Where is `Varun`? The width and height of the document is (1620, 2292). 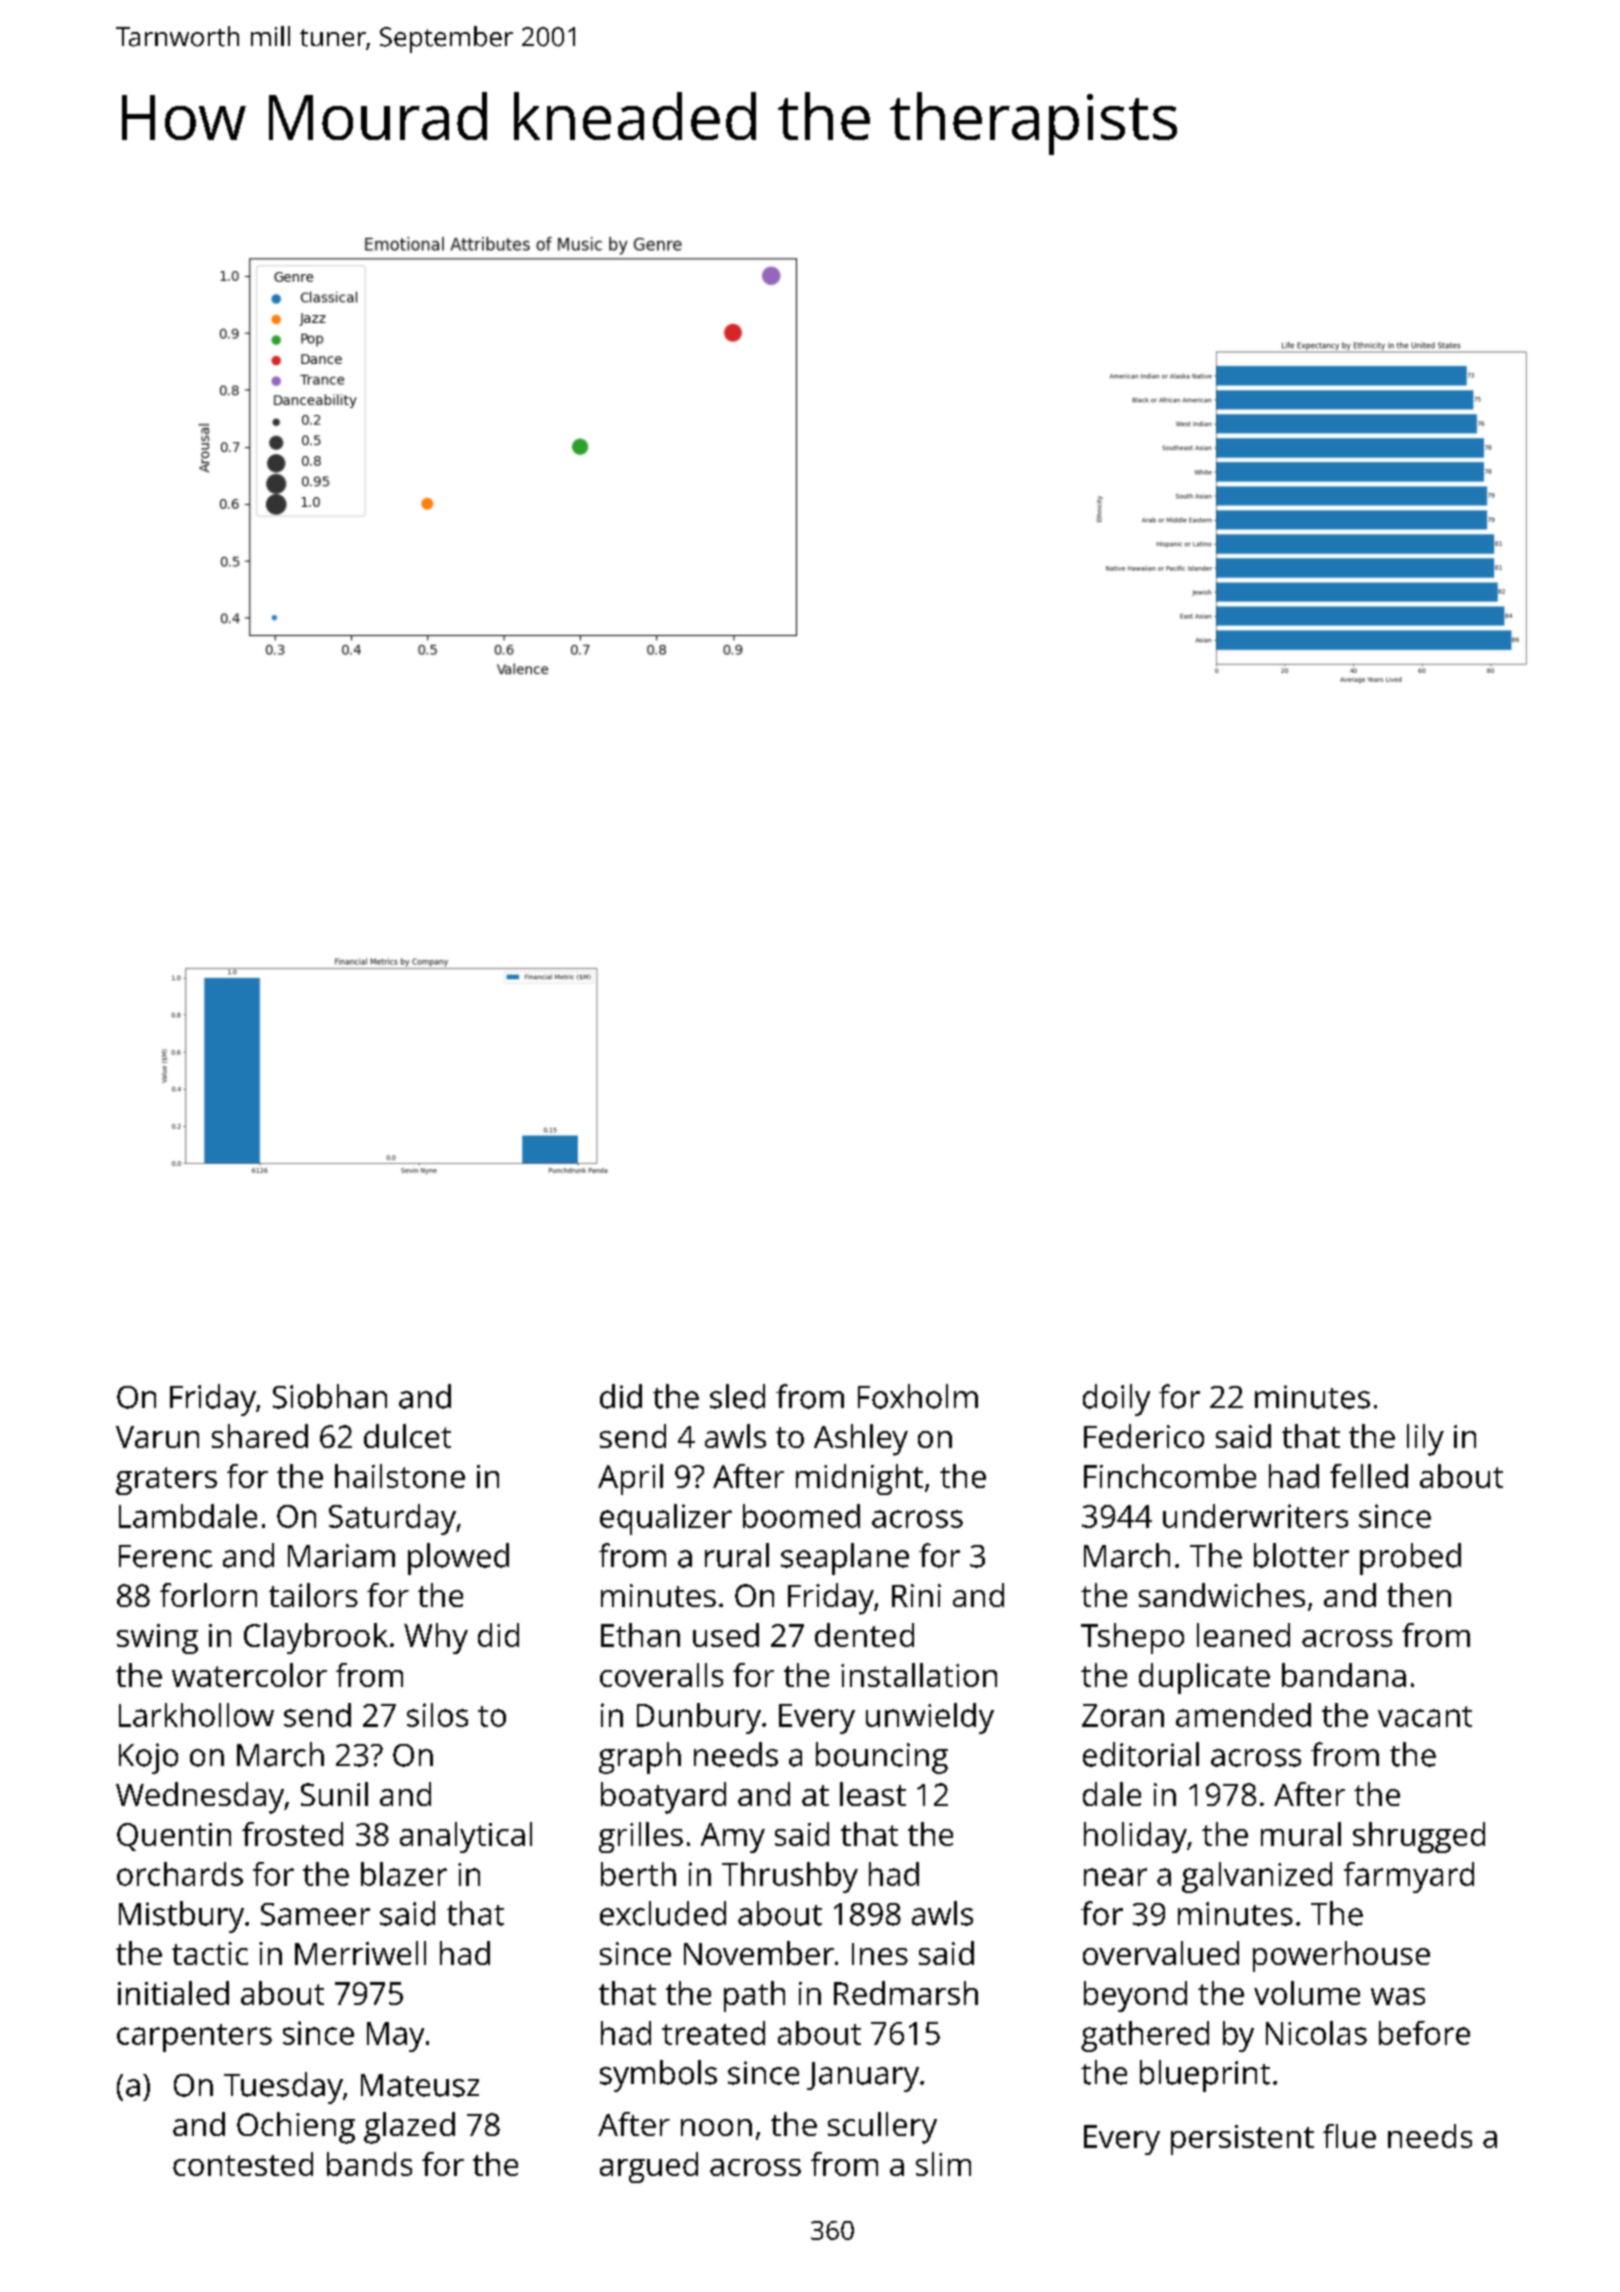 Varun is located at coordinates (157, 1437).
